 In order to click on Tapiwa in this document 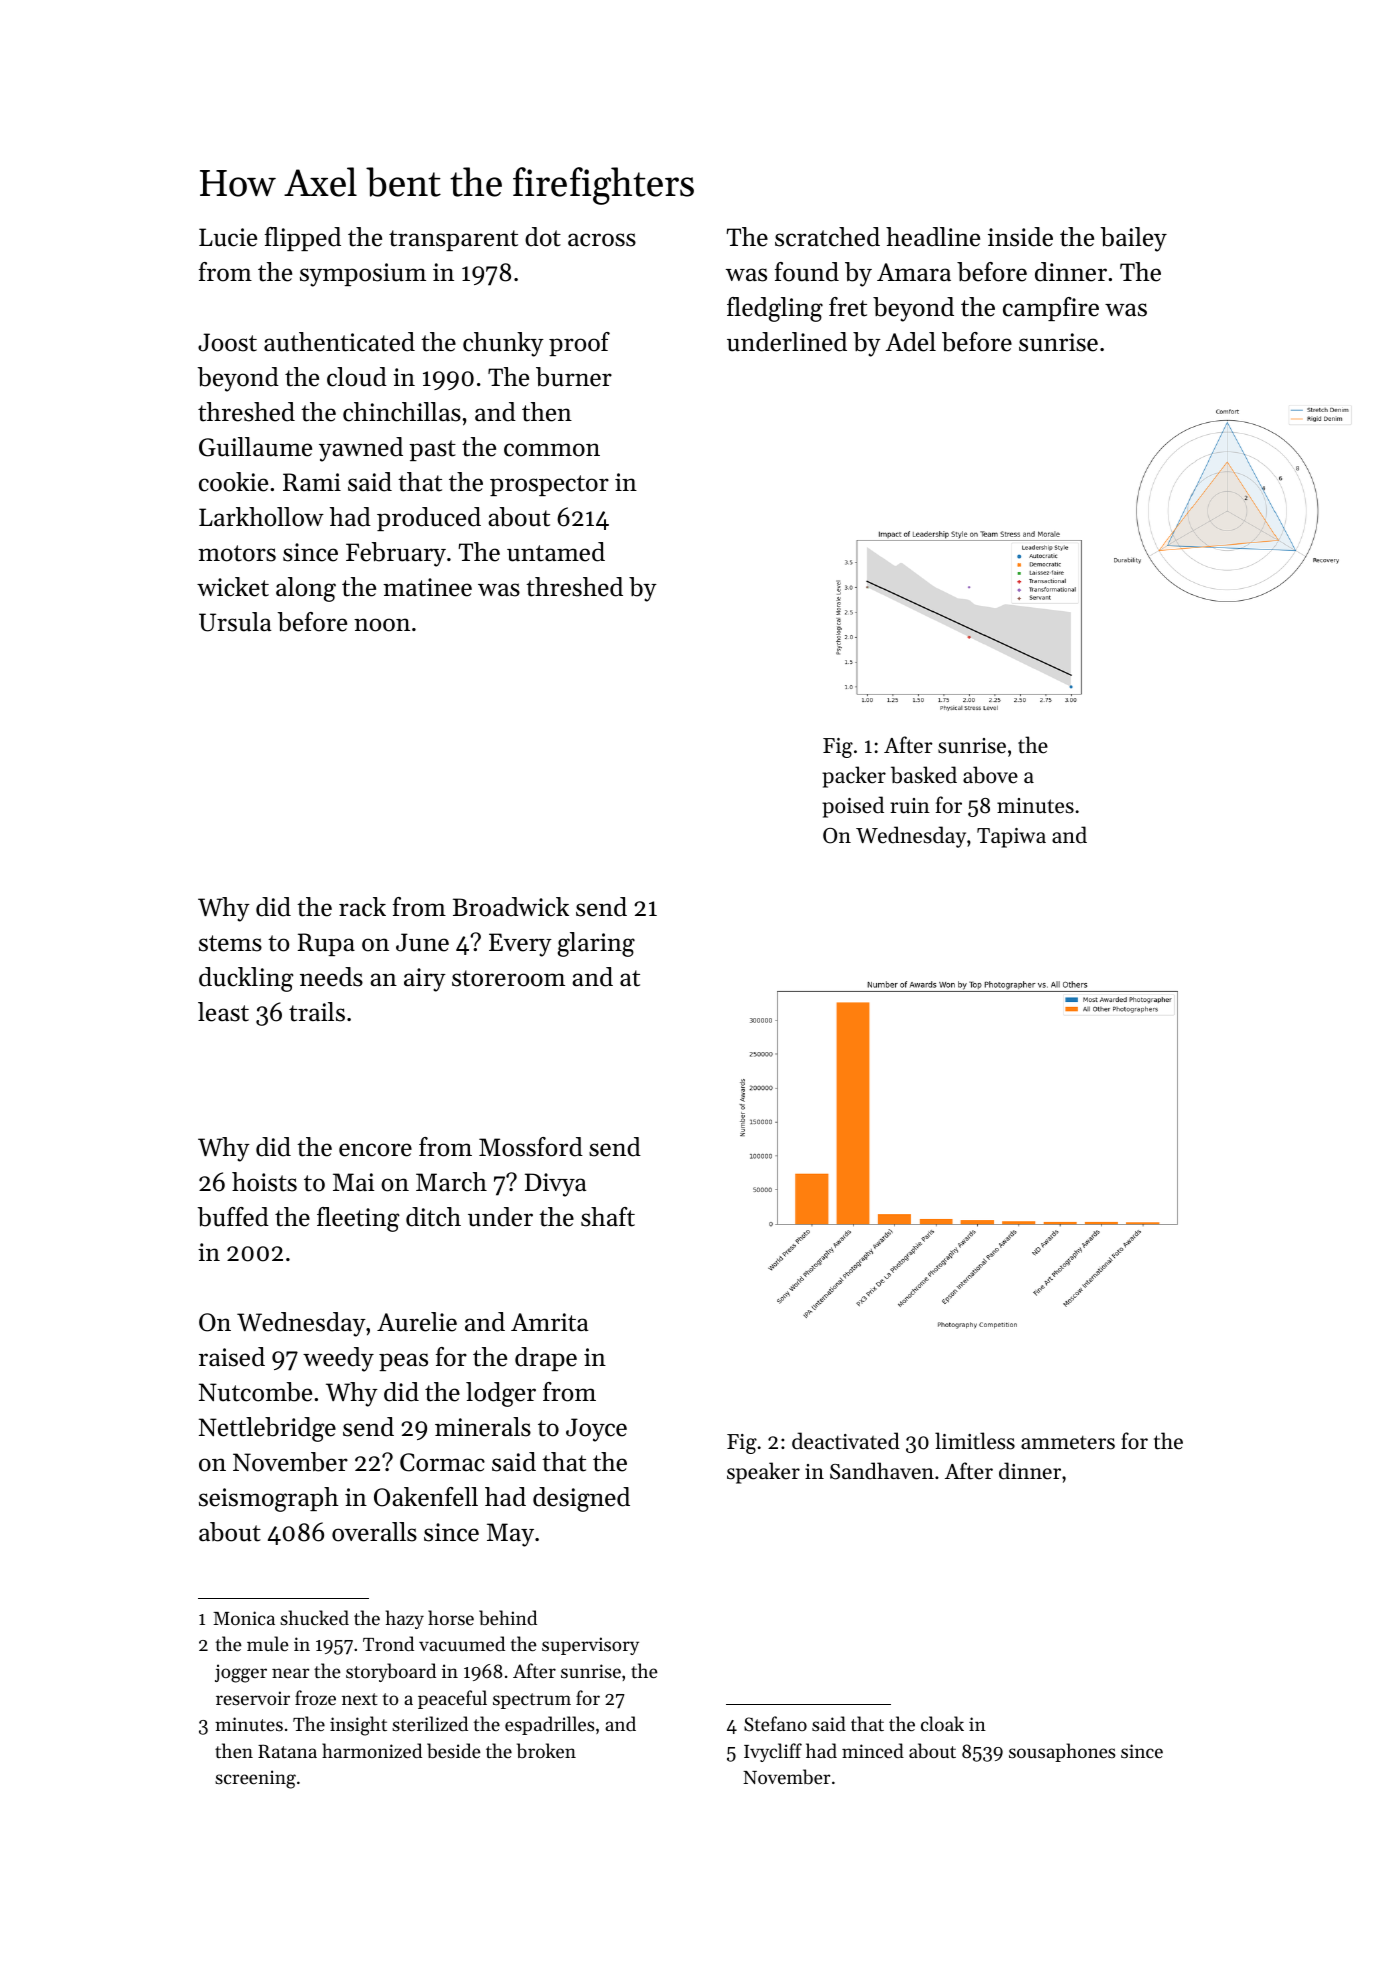, I will do `click(1011, 838)`.
